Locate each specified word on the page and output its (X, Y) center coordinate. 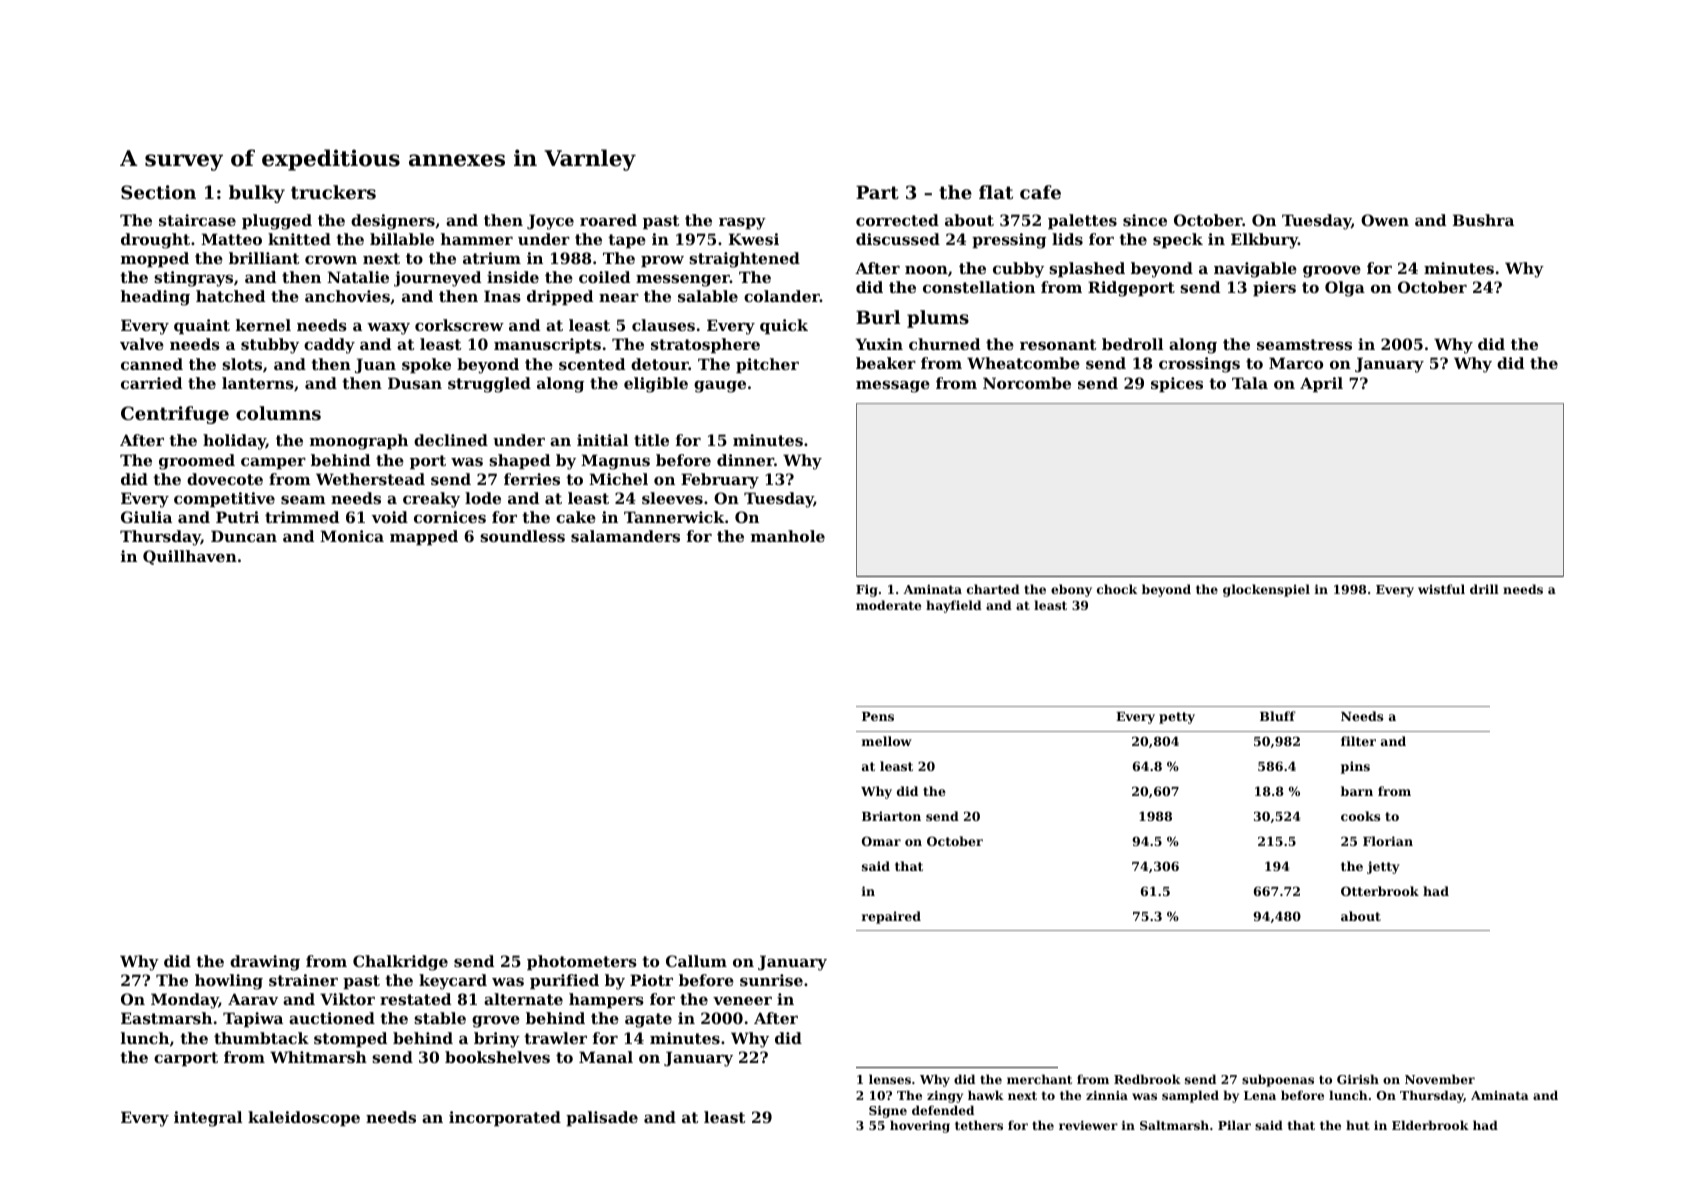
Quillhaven (190, 557)
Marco (1296, 363)
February (720, 481)
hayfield (954, 606)
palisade (602, 1118)
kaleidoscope (304, 1118)
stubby (270, 346)
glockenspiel (1266, 590)
